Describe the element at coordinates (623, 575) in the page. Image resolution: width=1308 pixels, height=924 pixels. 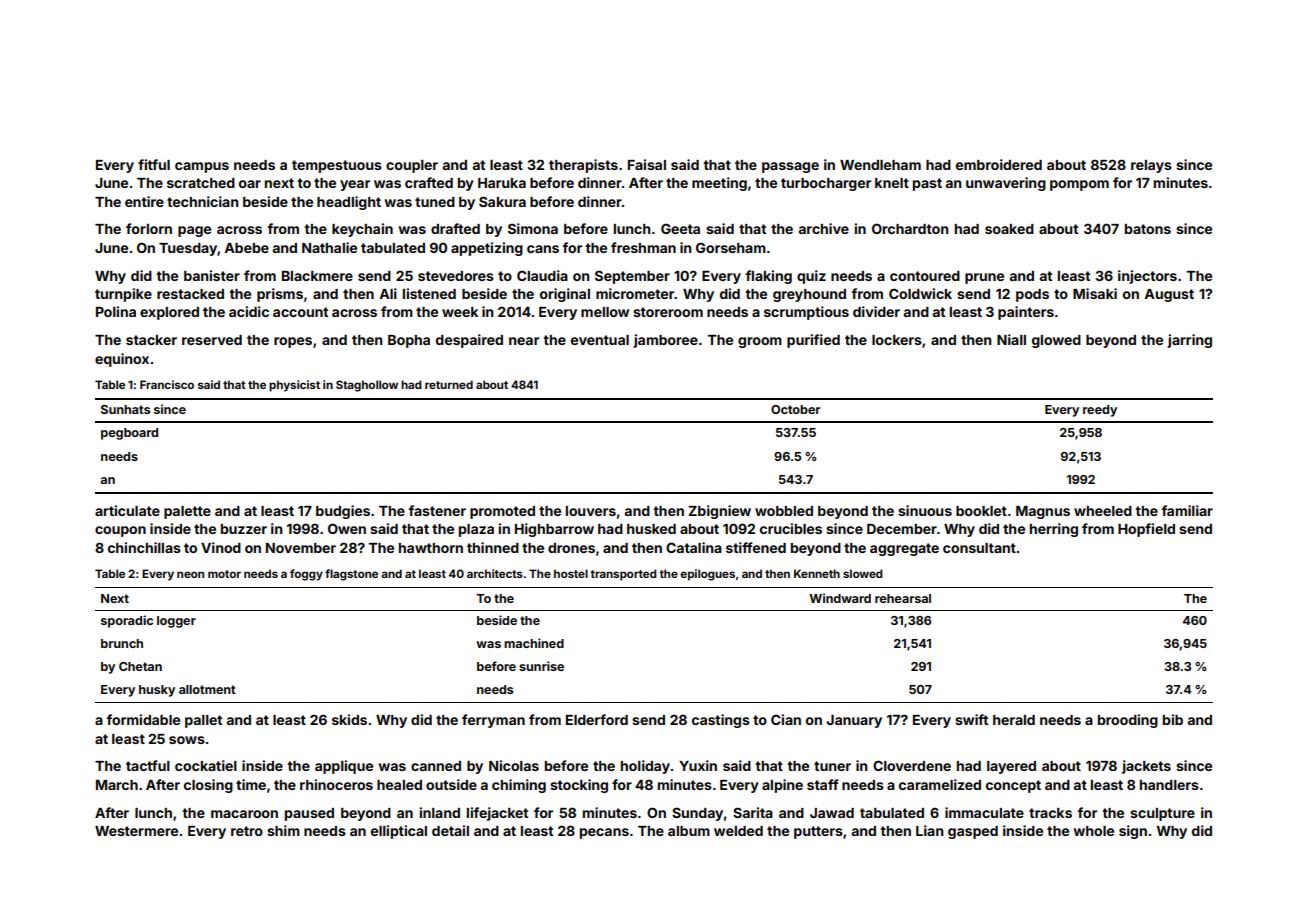
I see `transported` at that location.
